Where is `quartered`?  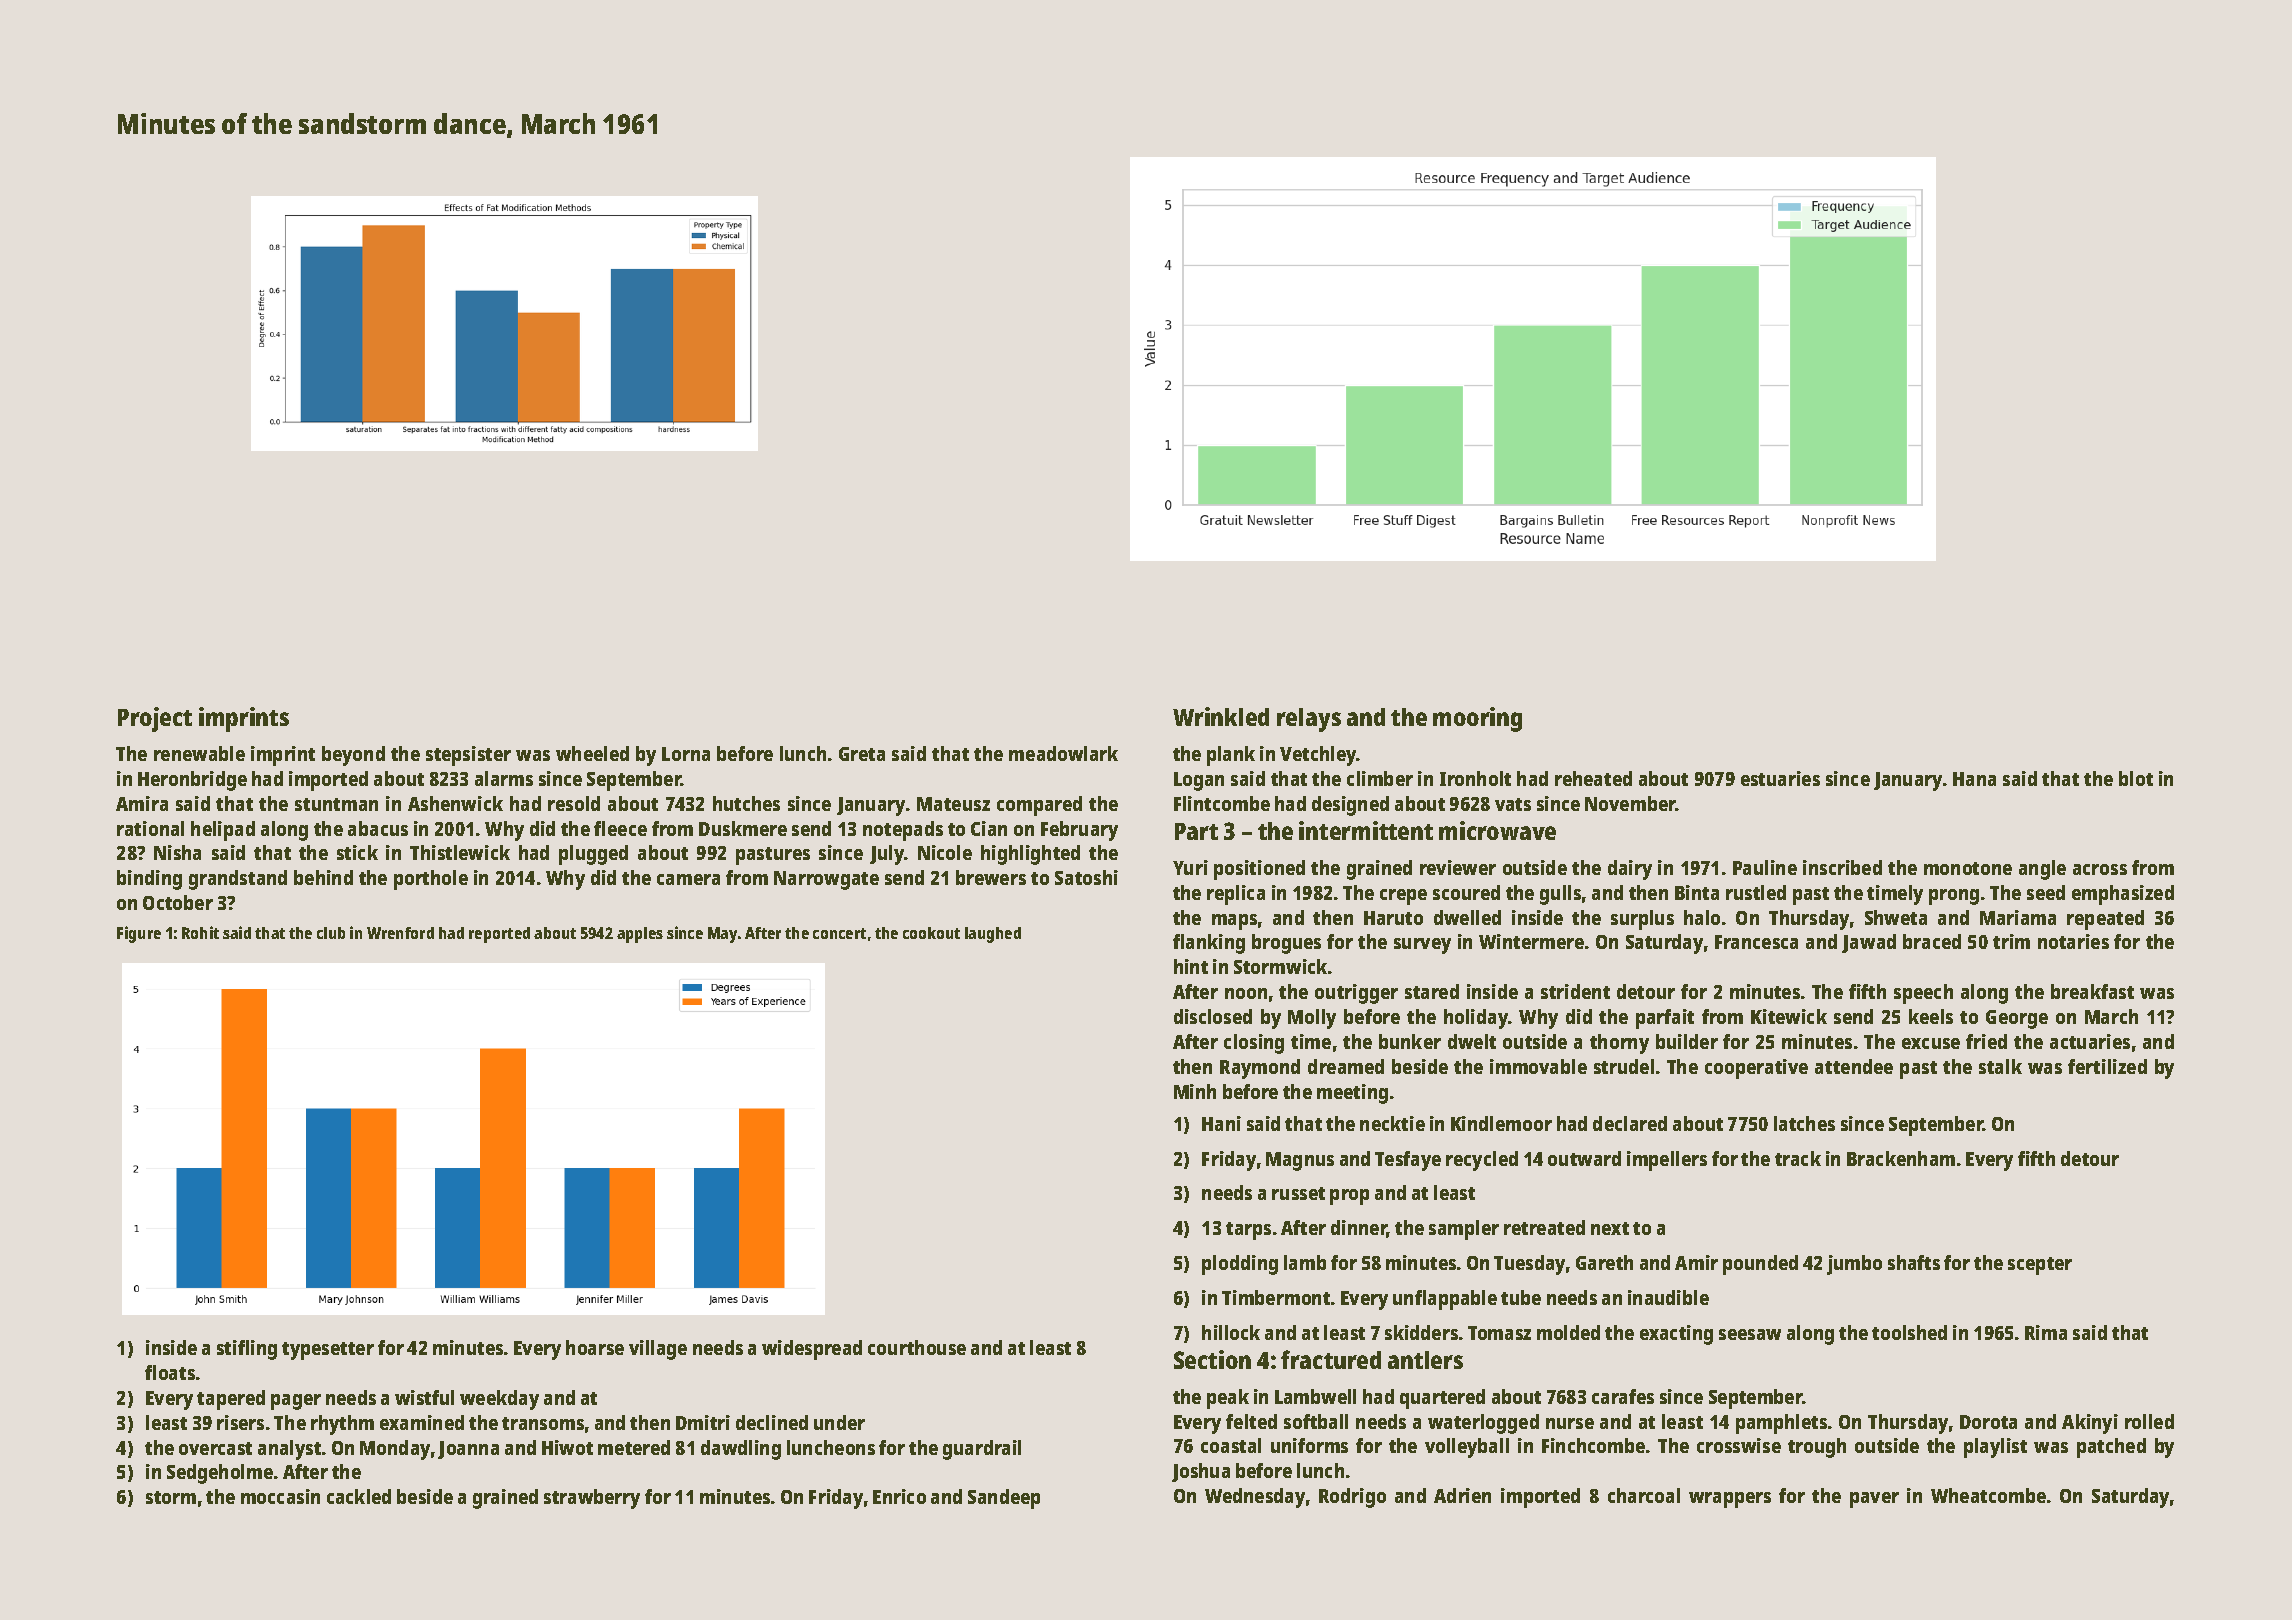
quartered is located at coordinates (1442, 1399).
